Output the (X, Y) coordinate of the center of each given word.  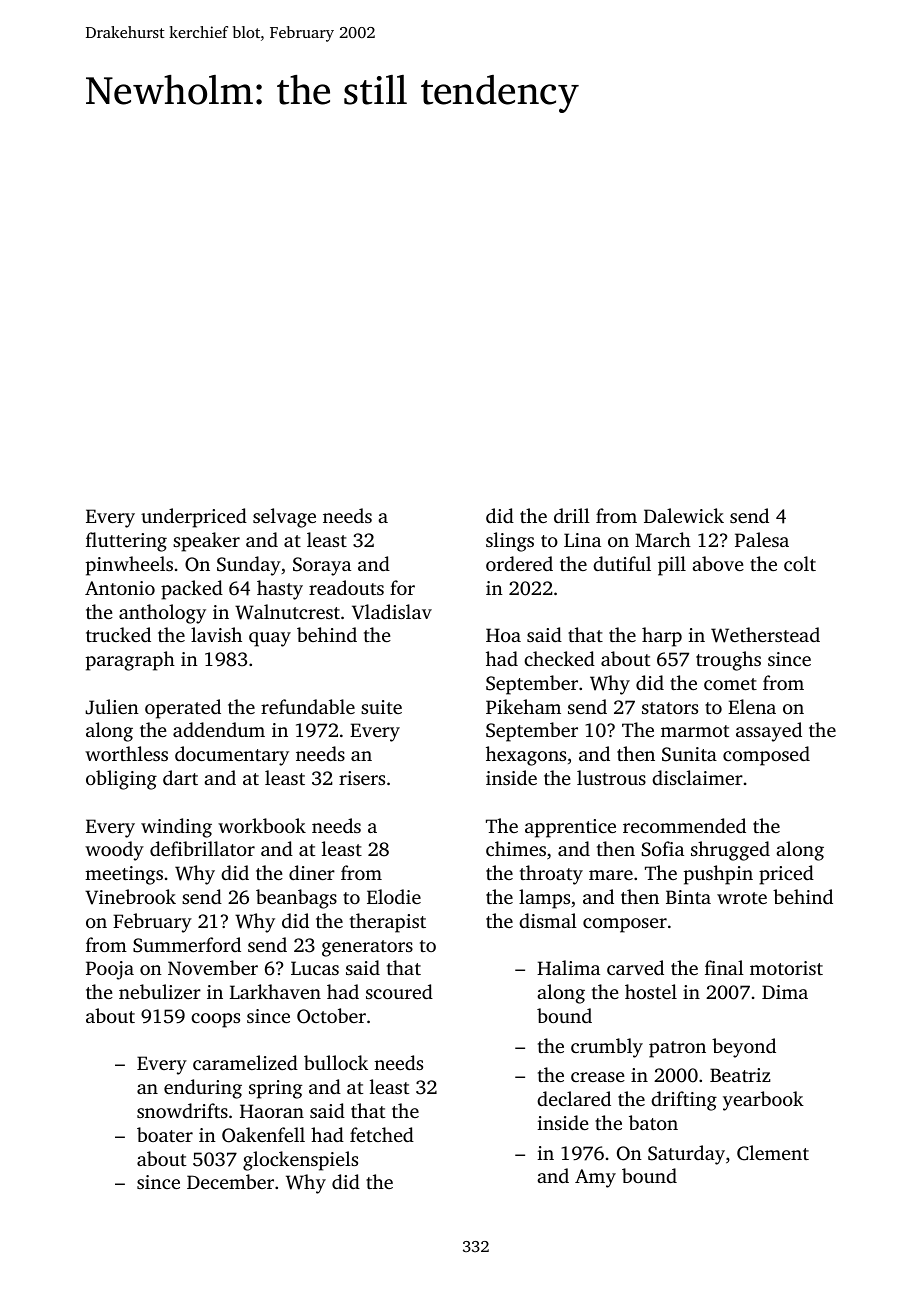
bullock (336, 1062)
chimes (516, 848)
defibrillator (202, 848)
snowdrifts (182, 1110)
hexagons (526, 756)
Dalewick (684, 515)
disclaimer (697, 777)
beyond (744, 1048)
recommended (684, 825)
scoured (399, 991)
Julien (112, 707)
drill (572, 515)
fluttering (126, 542)
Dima (785, 992)
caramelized (245, 1062)
